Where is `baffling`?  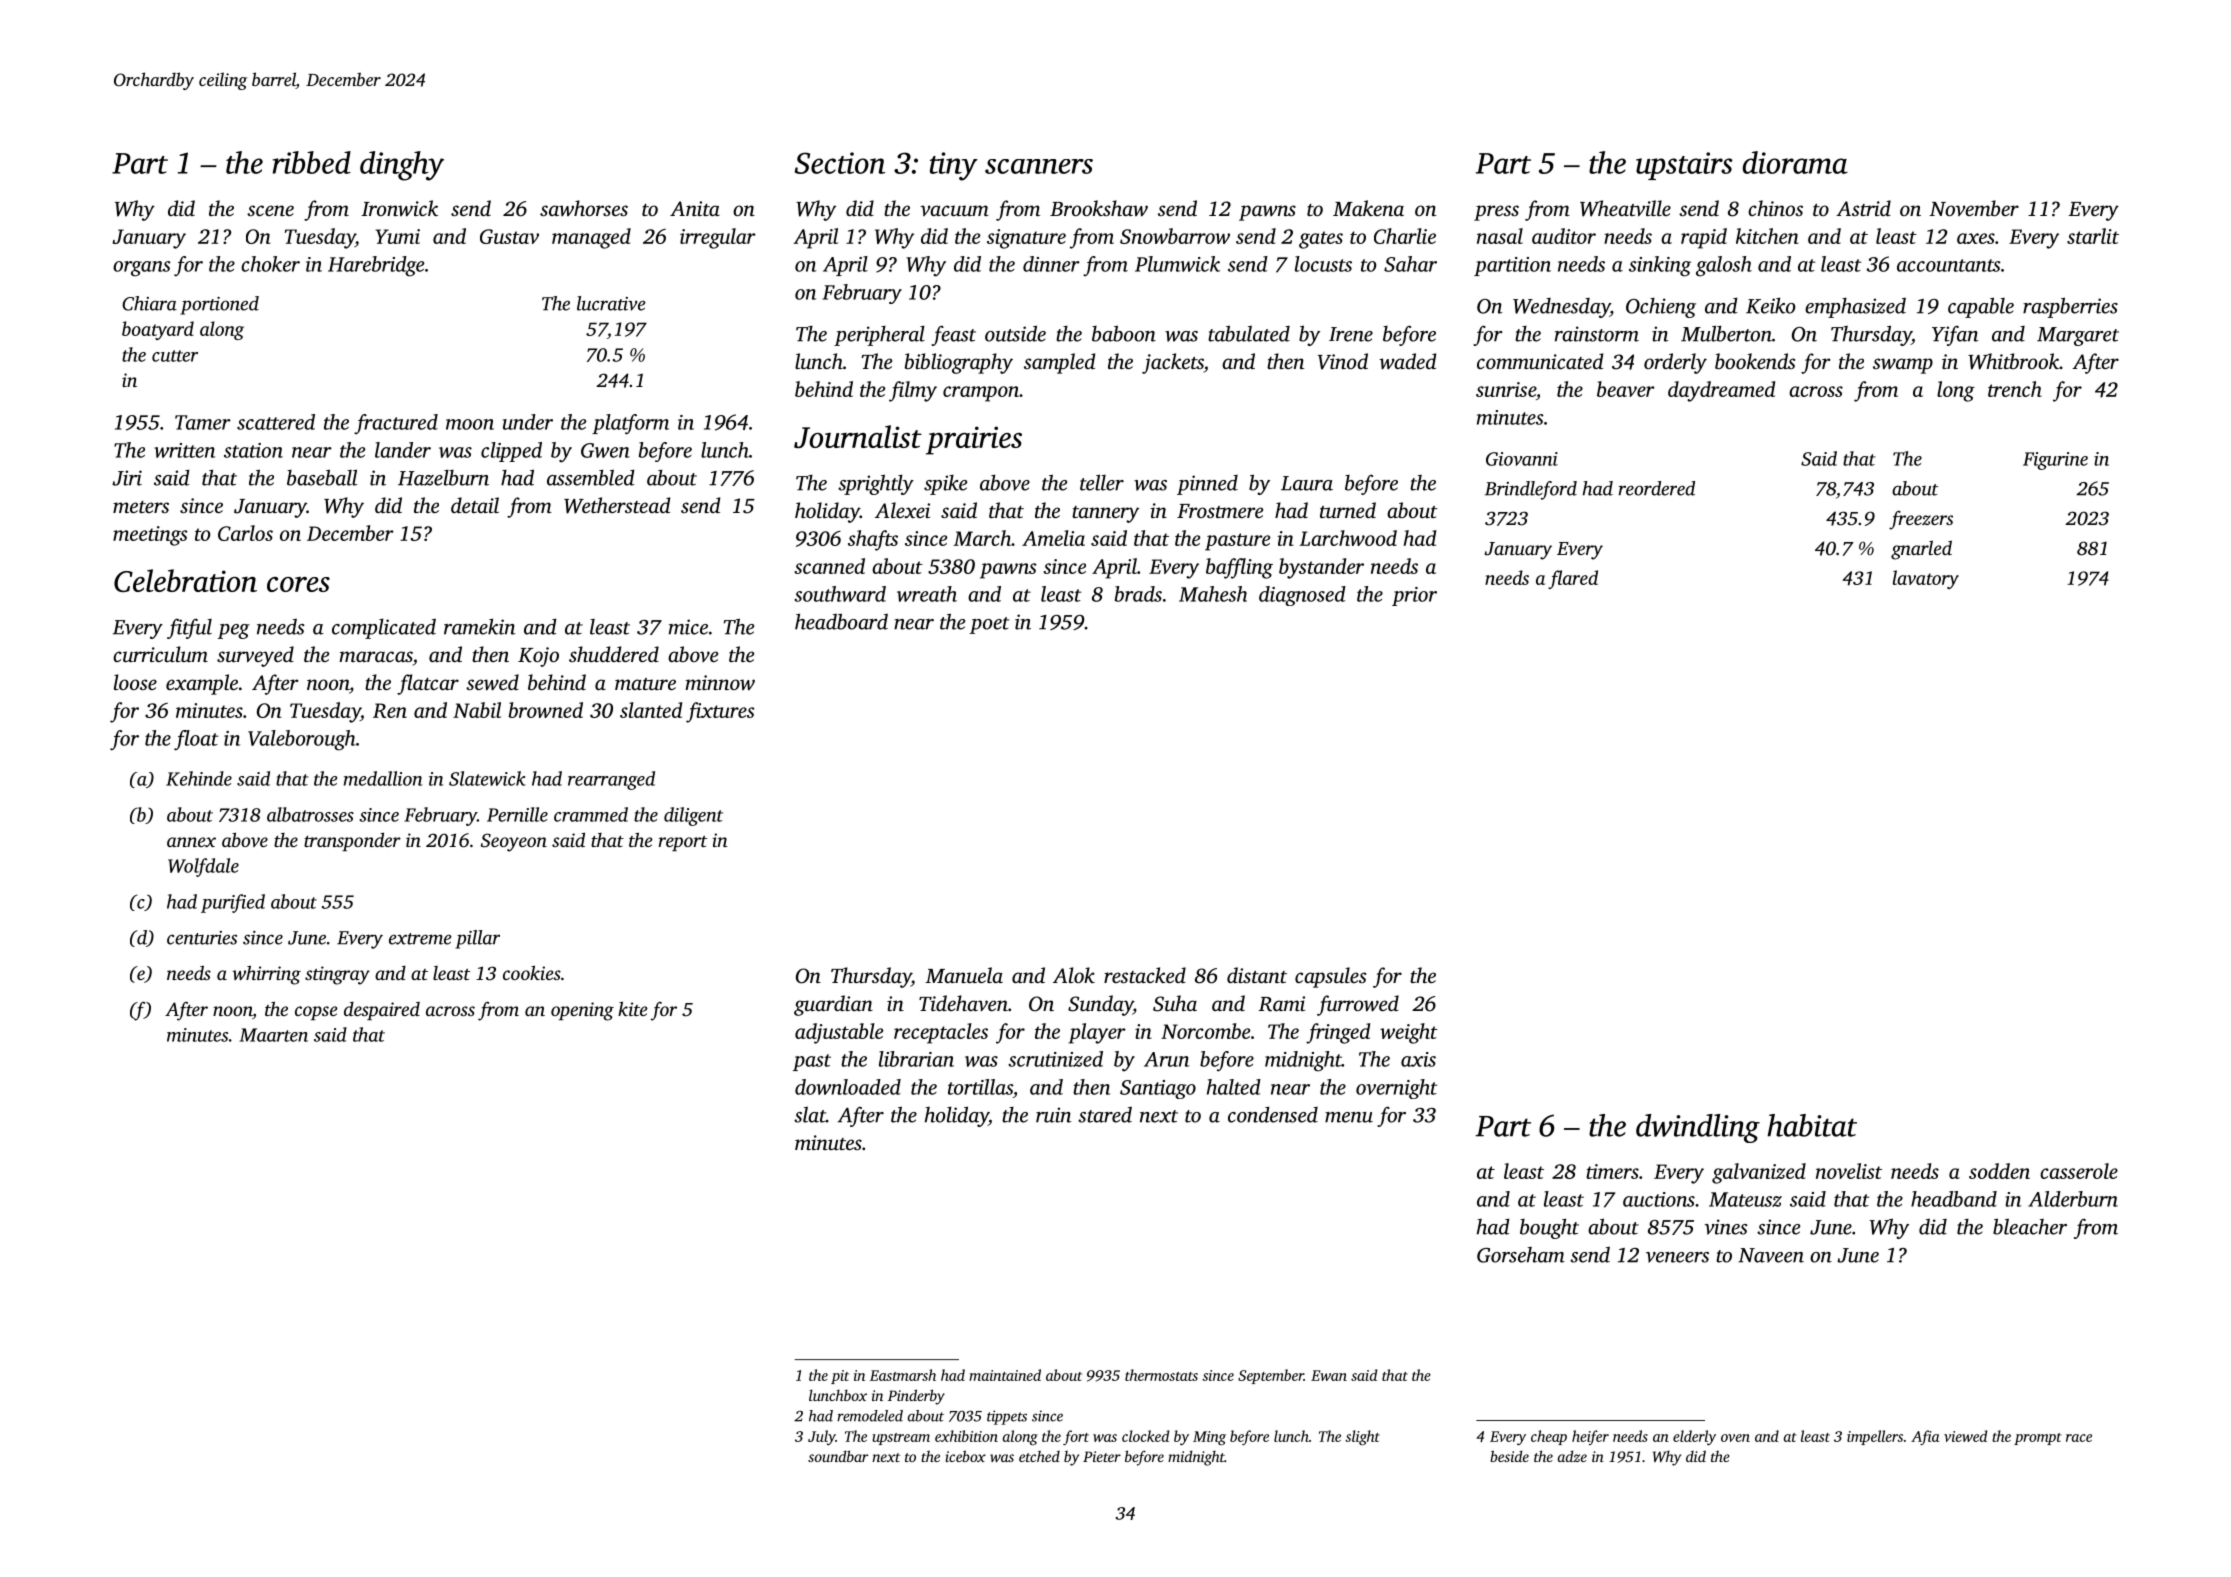 baffling is located at coordinates (1239, 568).
